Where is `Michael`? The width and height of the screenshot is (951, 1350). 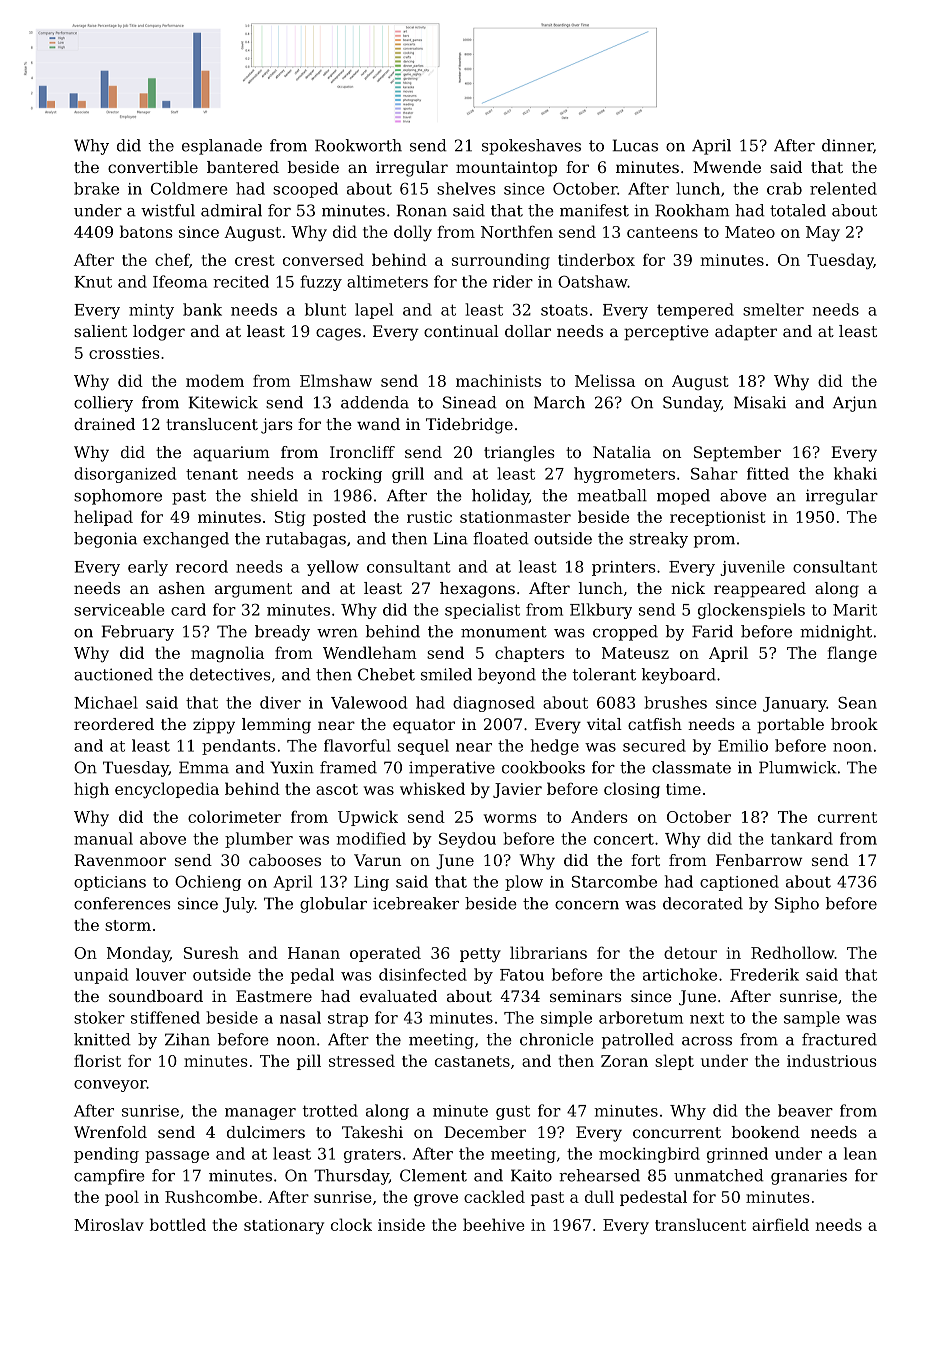
Michael is located at coordinates (106, 702).
